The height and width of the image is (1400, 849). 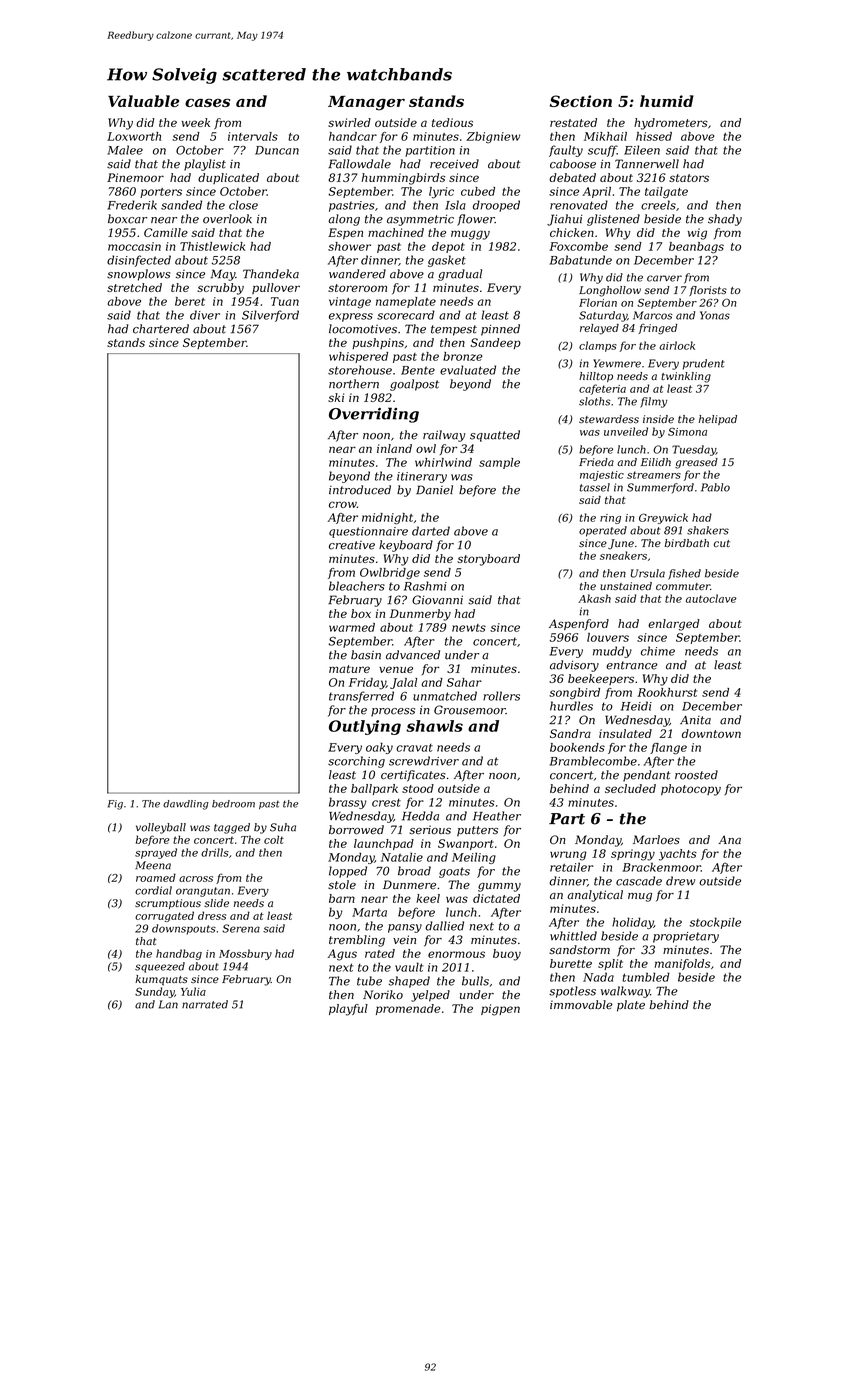 I want to click on close, so click(x=243, y=205).
